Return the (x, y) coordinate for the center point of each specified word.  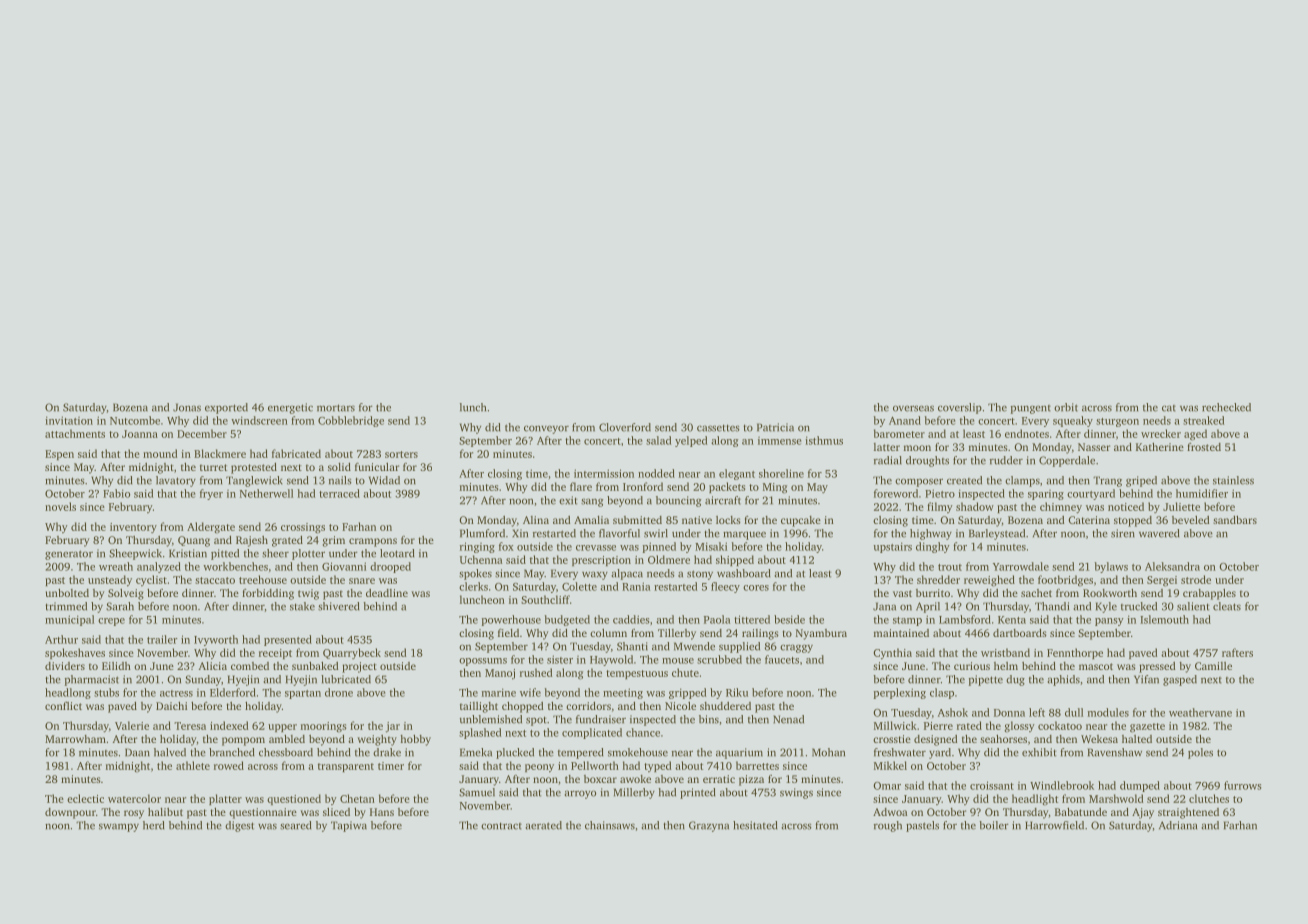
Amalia (591, 520)
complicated (592, 733)
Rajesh (252, 541)
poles (1200, 753)
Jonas (187, 407)
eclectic (85, 798)
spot (536, 721)
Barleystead (997, 534)
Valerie (132, 725)
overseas (913, 408)
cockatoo (1060, 725)
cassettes (718, 428)
